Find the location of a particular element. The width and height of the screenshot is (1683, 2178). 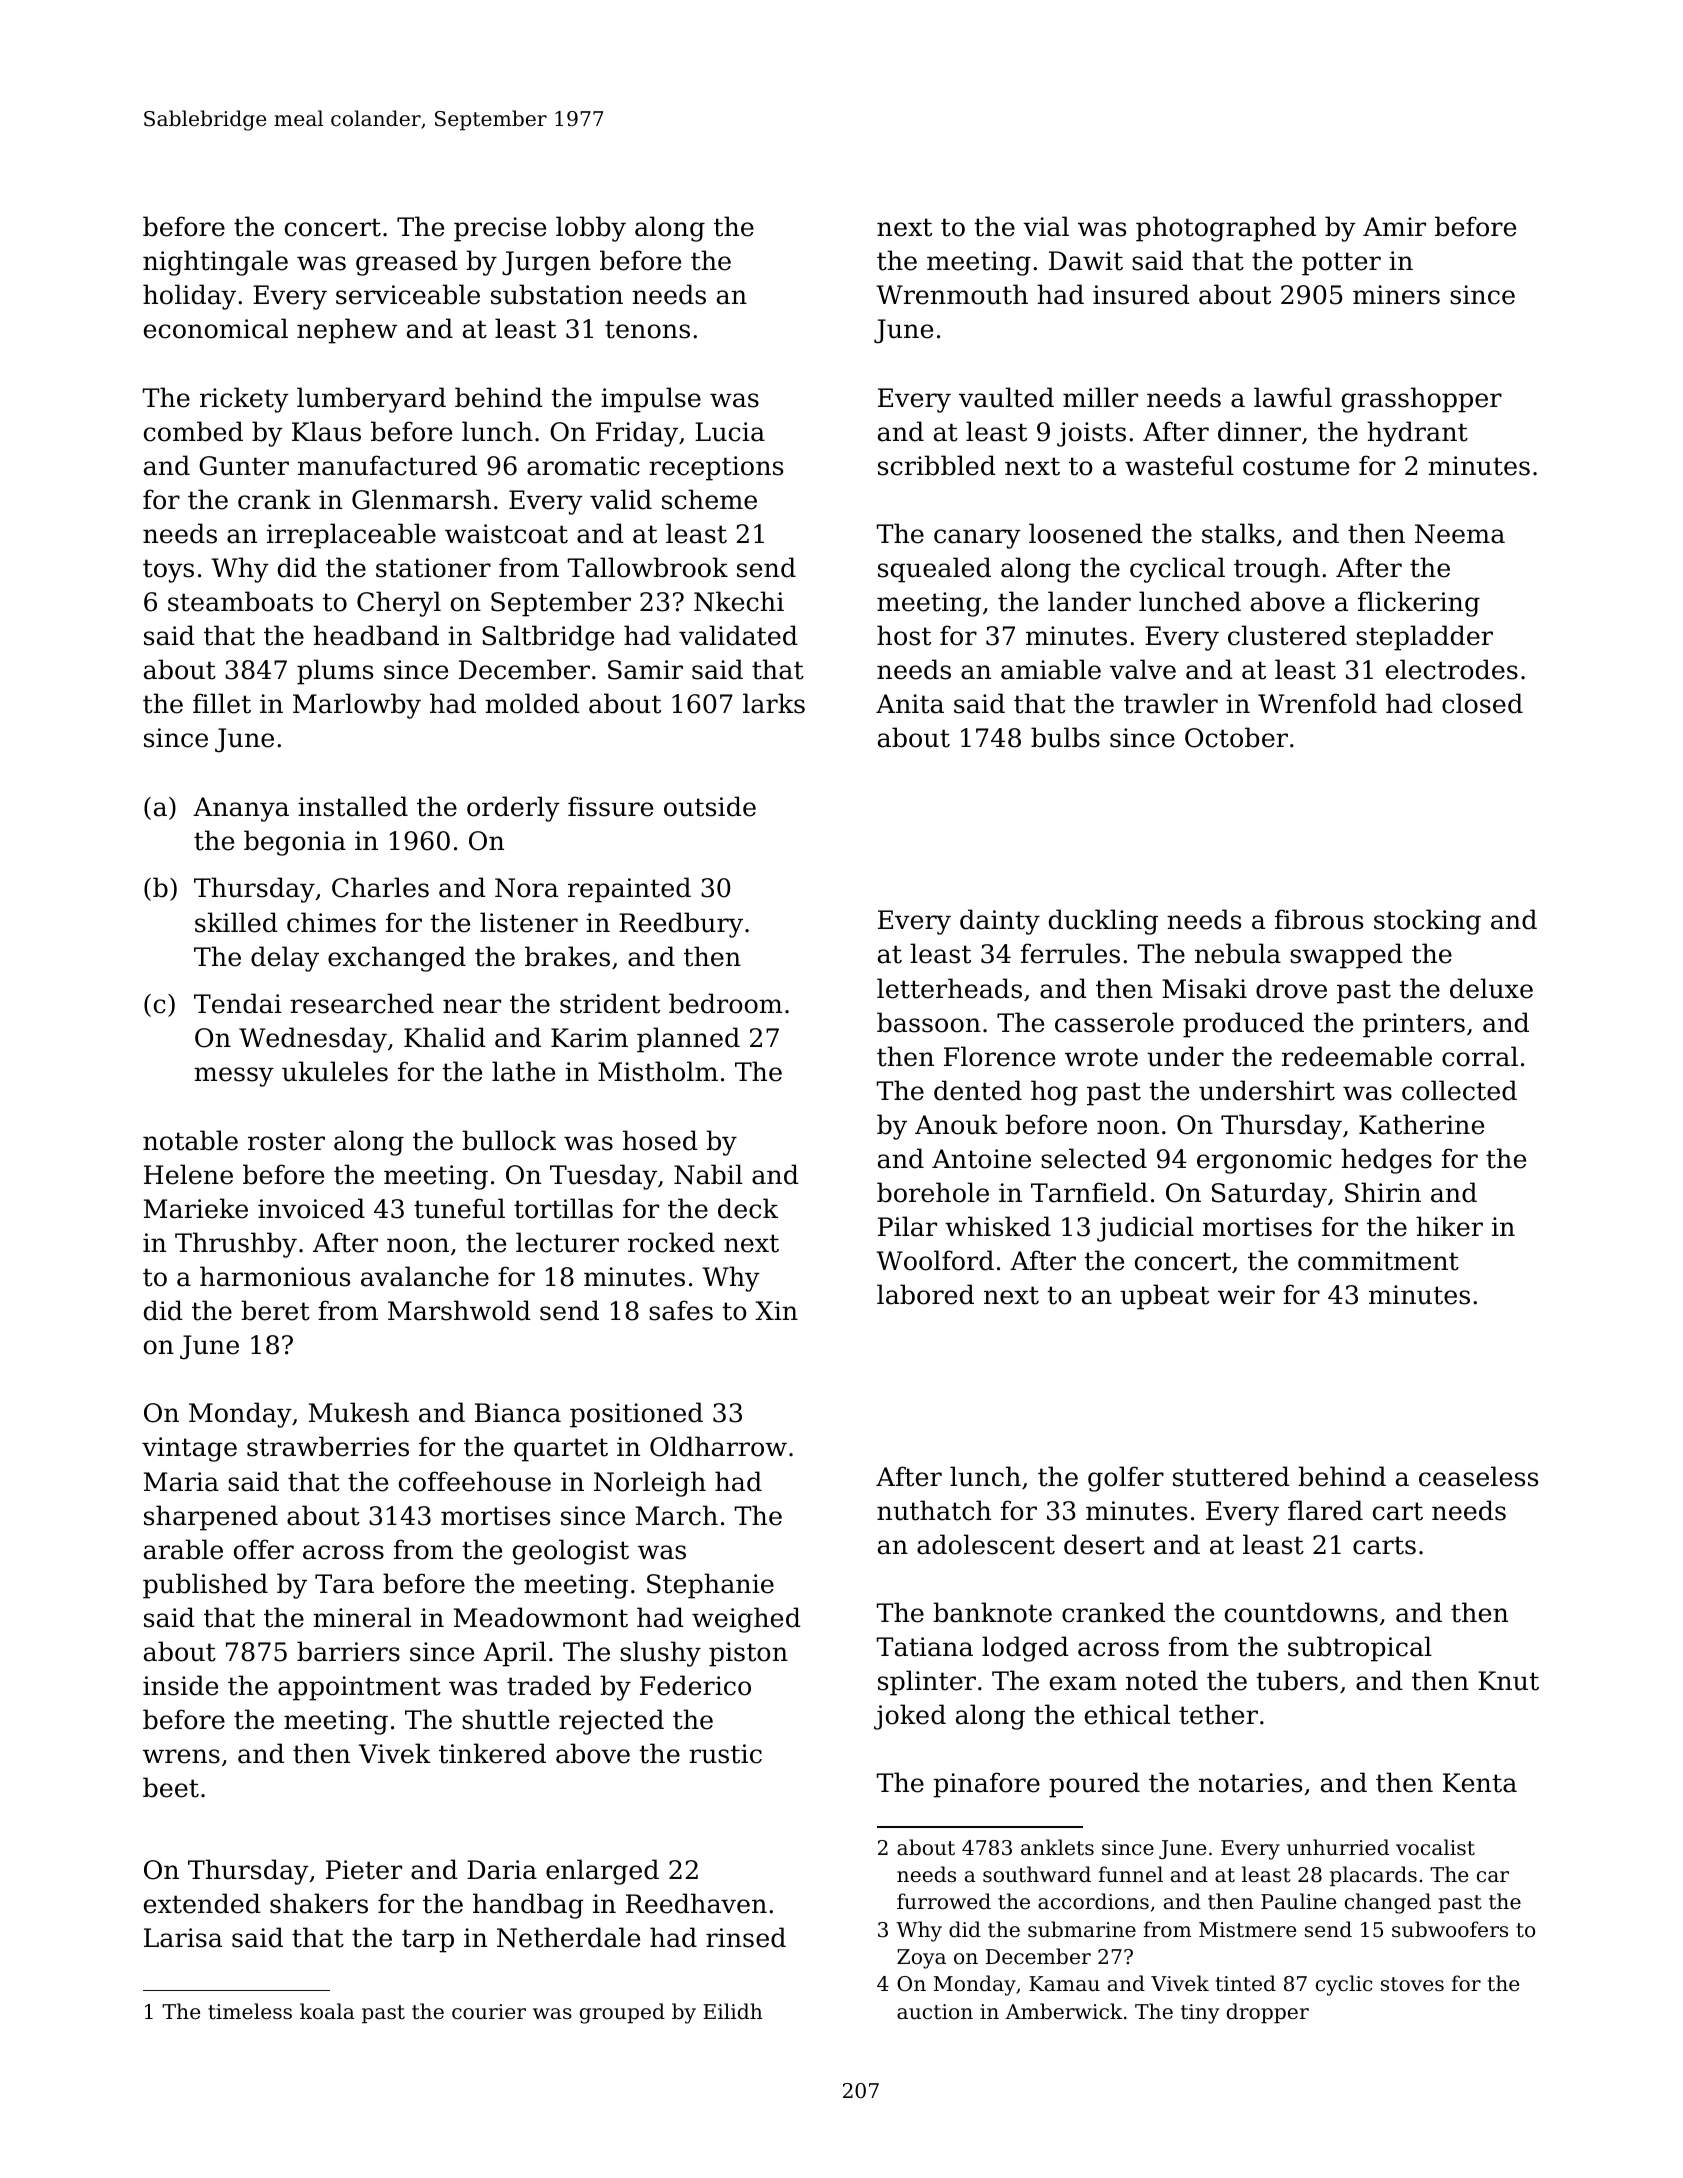

Lucia is located at coordinates (730, 432).
